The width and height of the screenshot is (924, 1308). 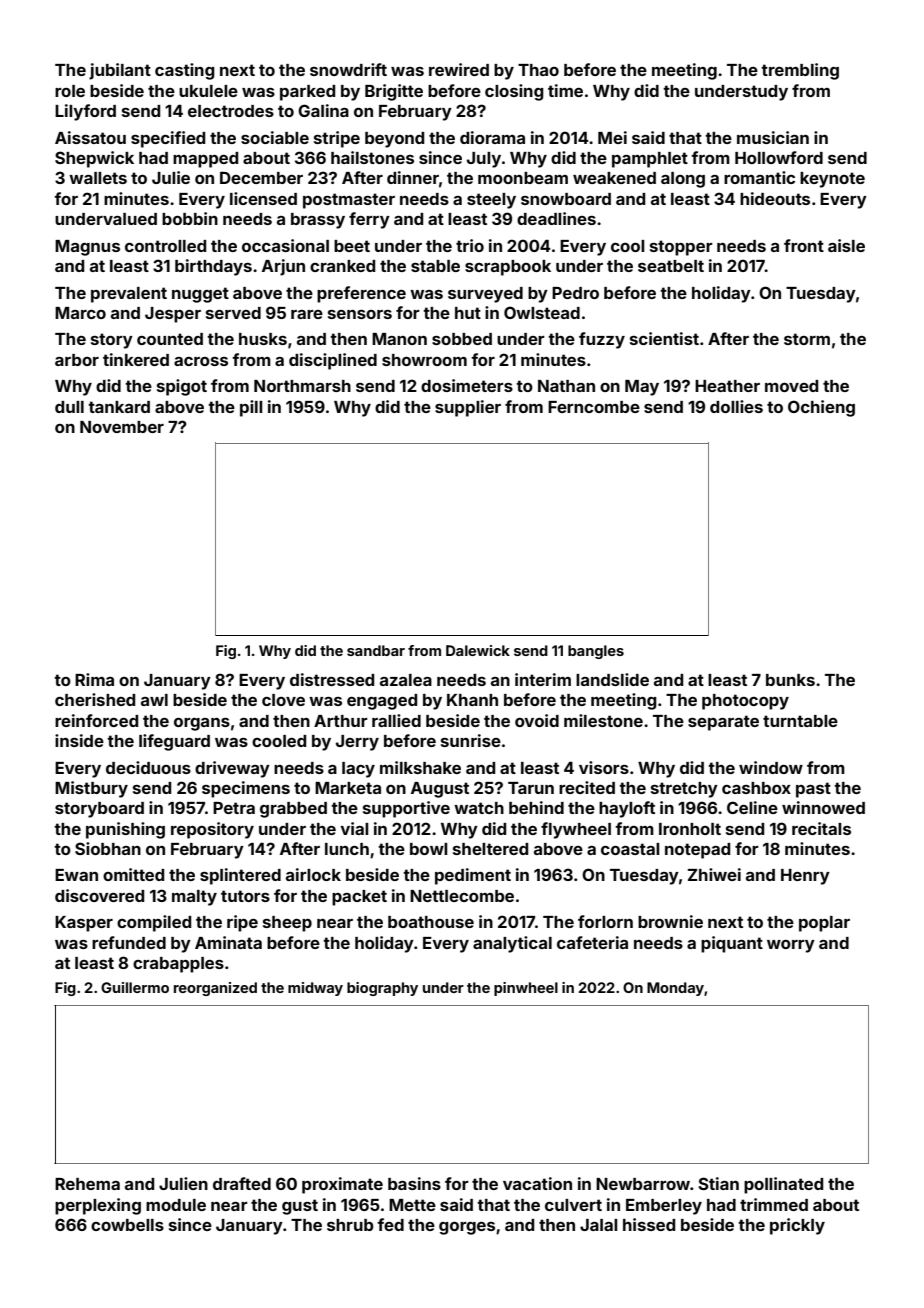 What do you see at coordinates (215, 989) in the screenshot?
I see `reorganized` at bounding box center [215, 989].
